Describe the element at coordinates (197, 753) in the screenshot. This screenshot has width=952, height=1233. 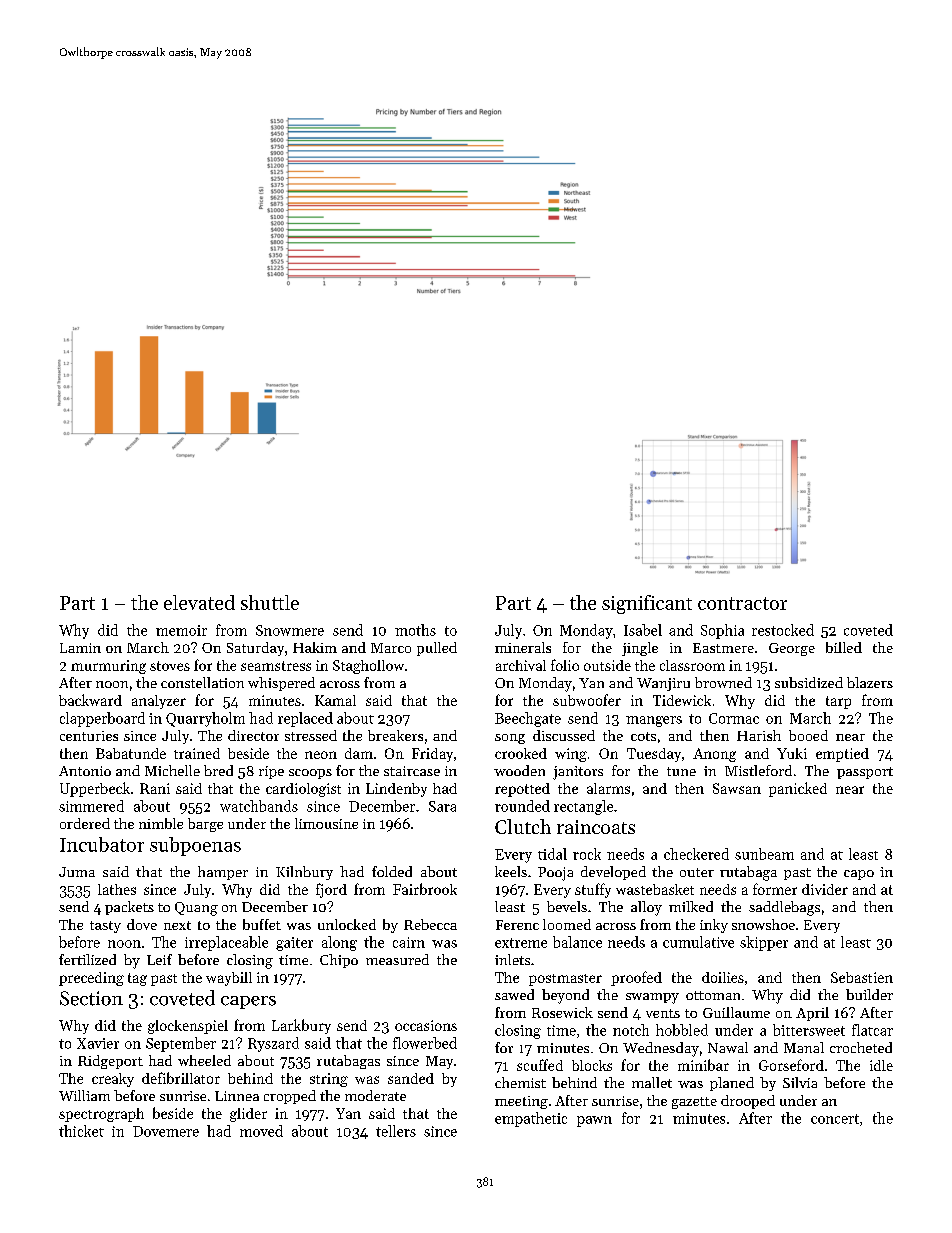
I see `trained` at that location.
